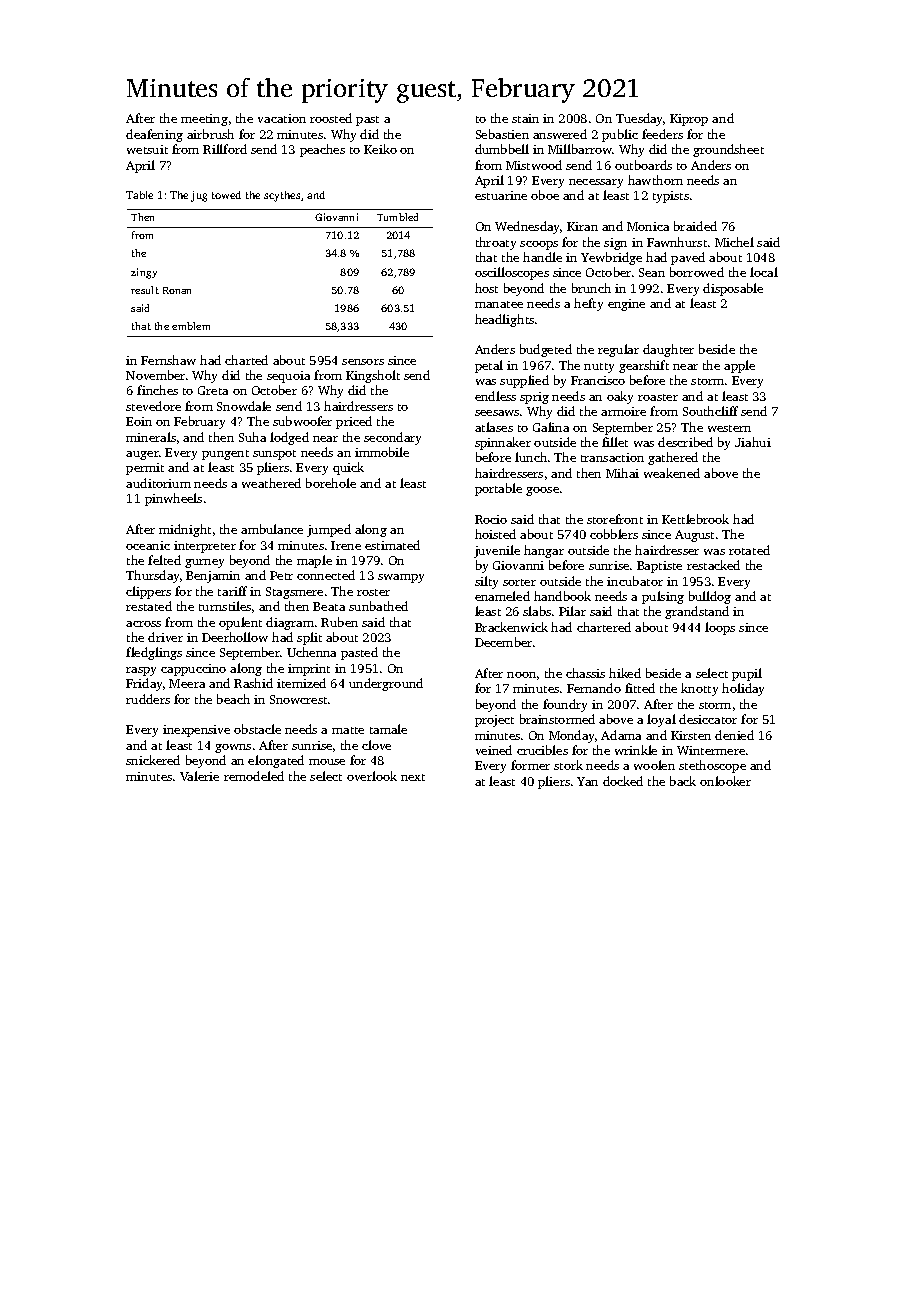  What do you see at coordinates (282, 118) in the screenshot?
I see `vacation` at bounding box center [282, 118].
